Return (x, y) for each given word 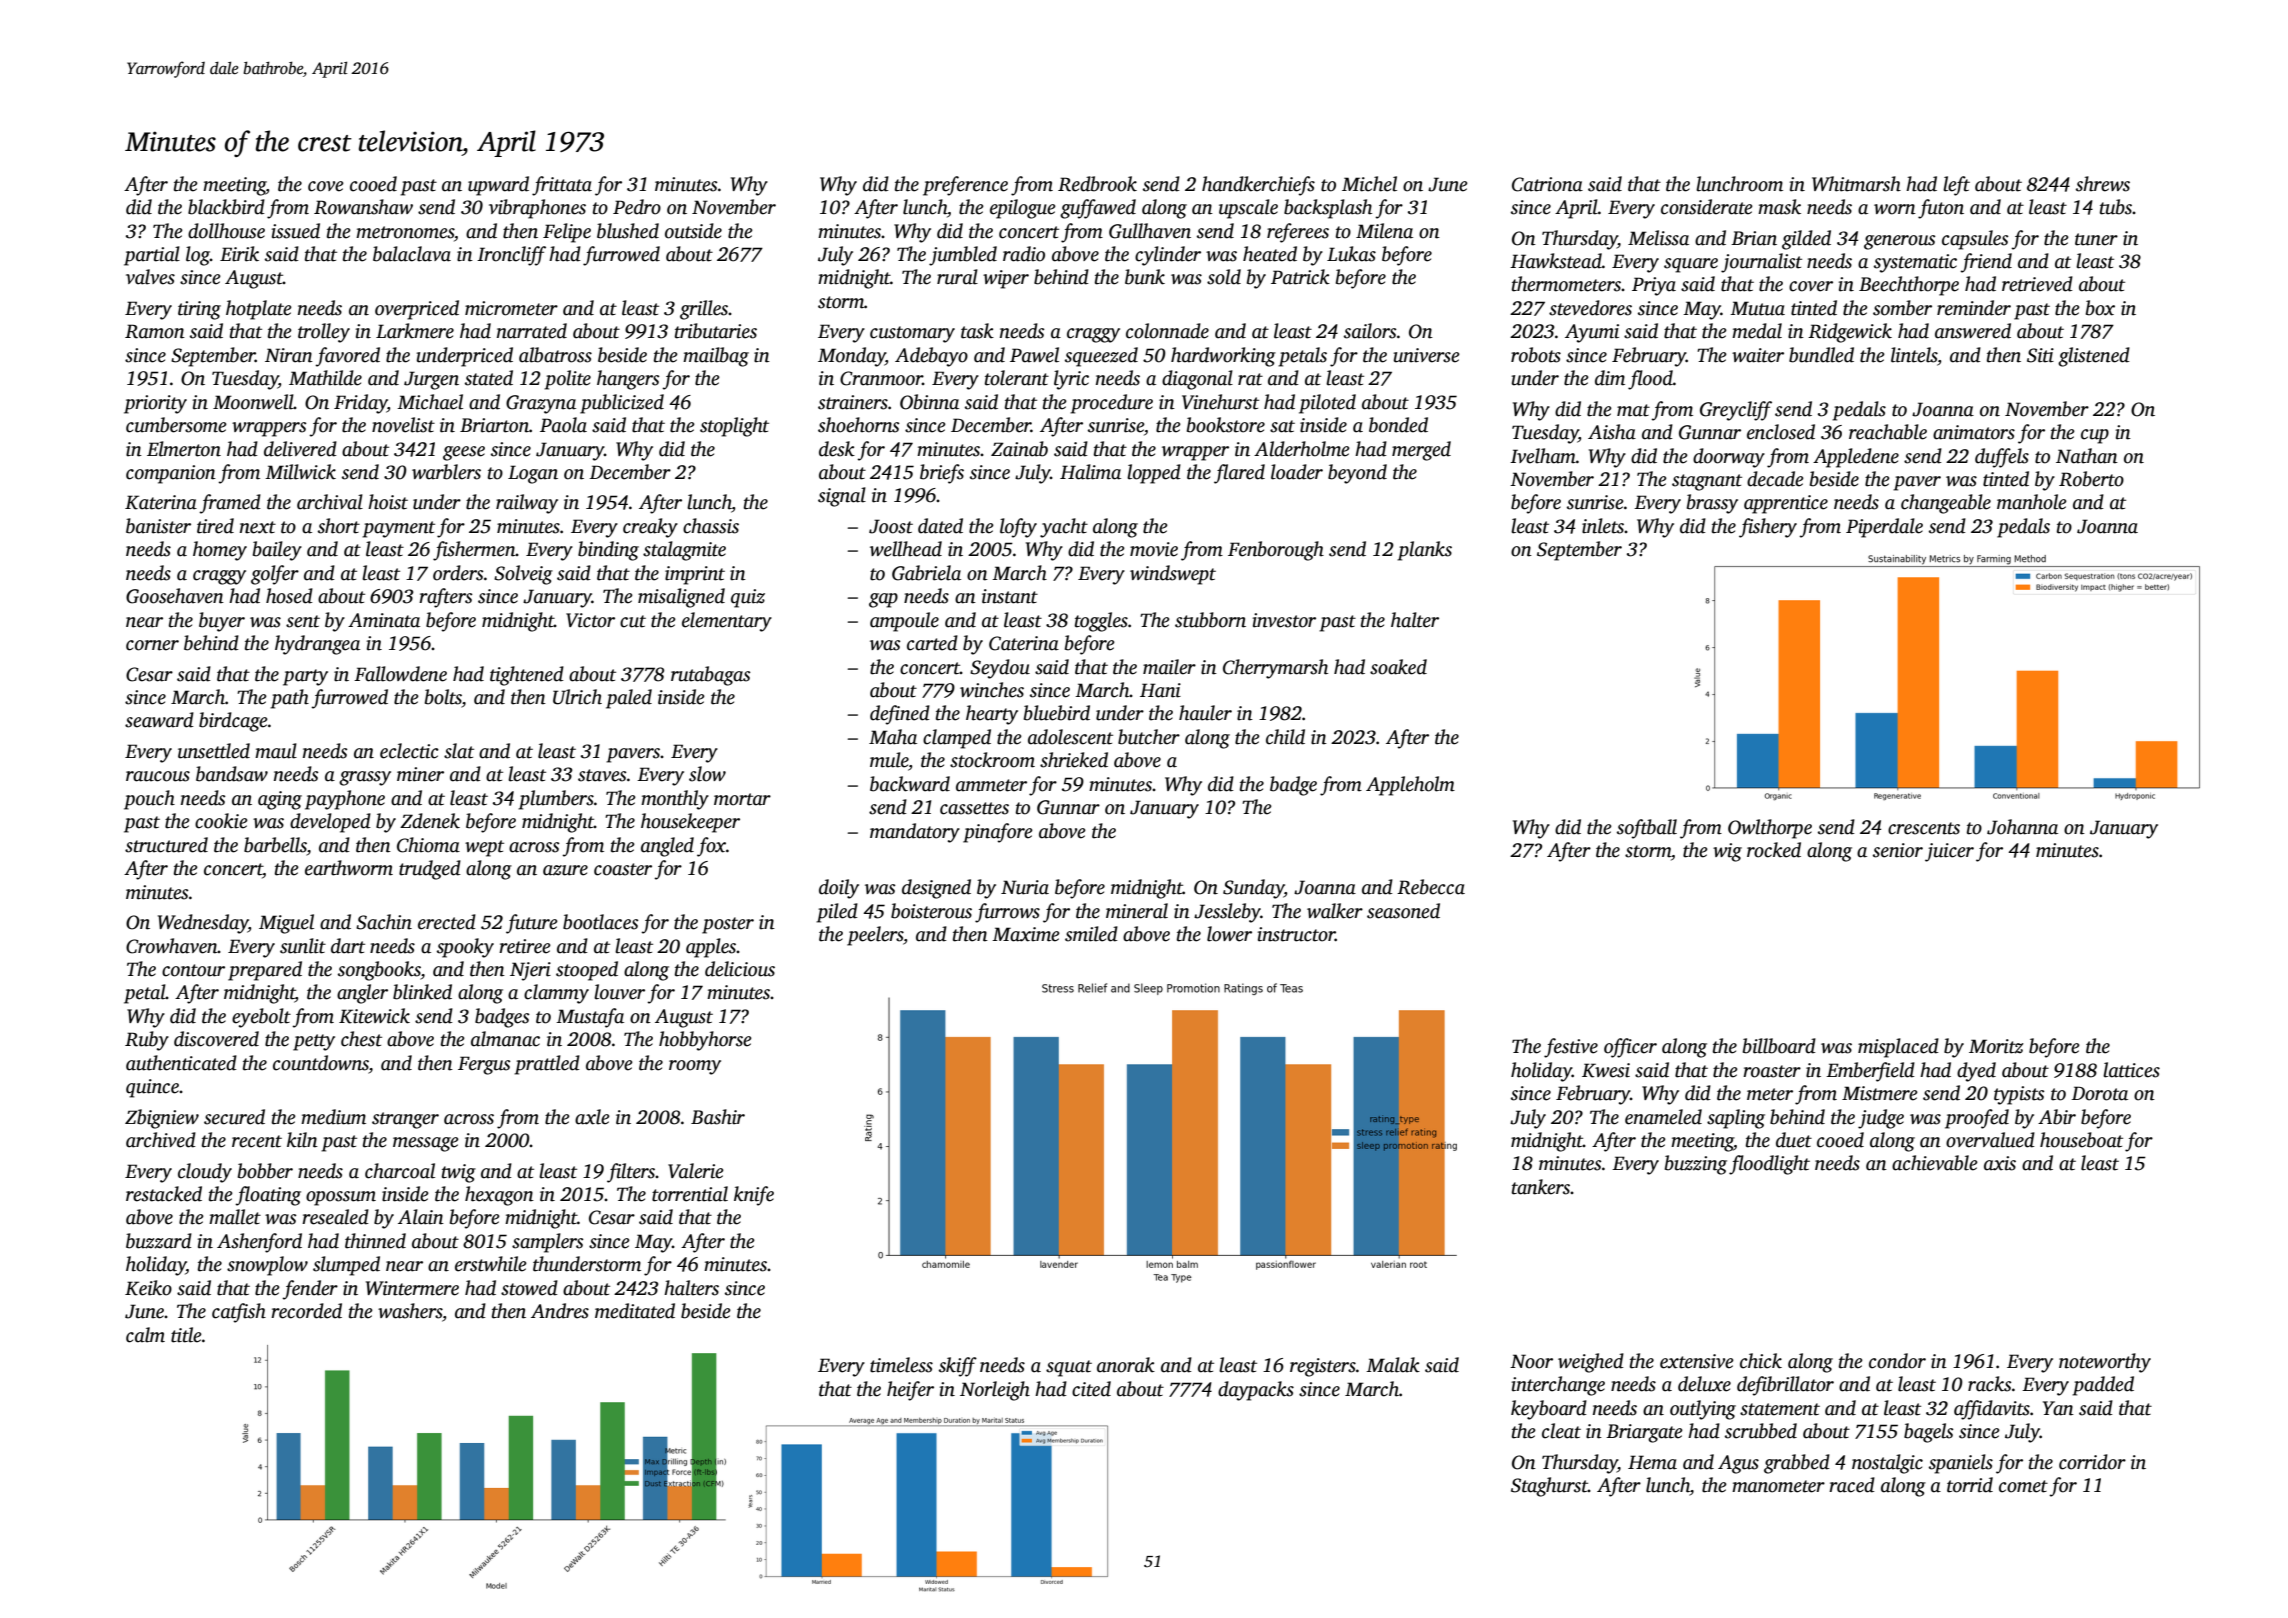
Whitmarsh (1856, 184)
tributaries (716, 331)
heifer (910, 1391)
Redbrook (1097, 184)
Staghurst (1549, 1487)
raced (1852, 1485)
